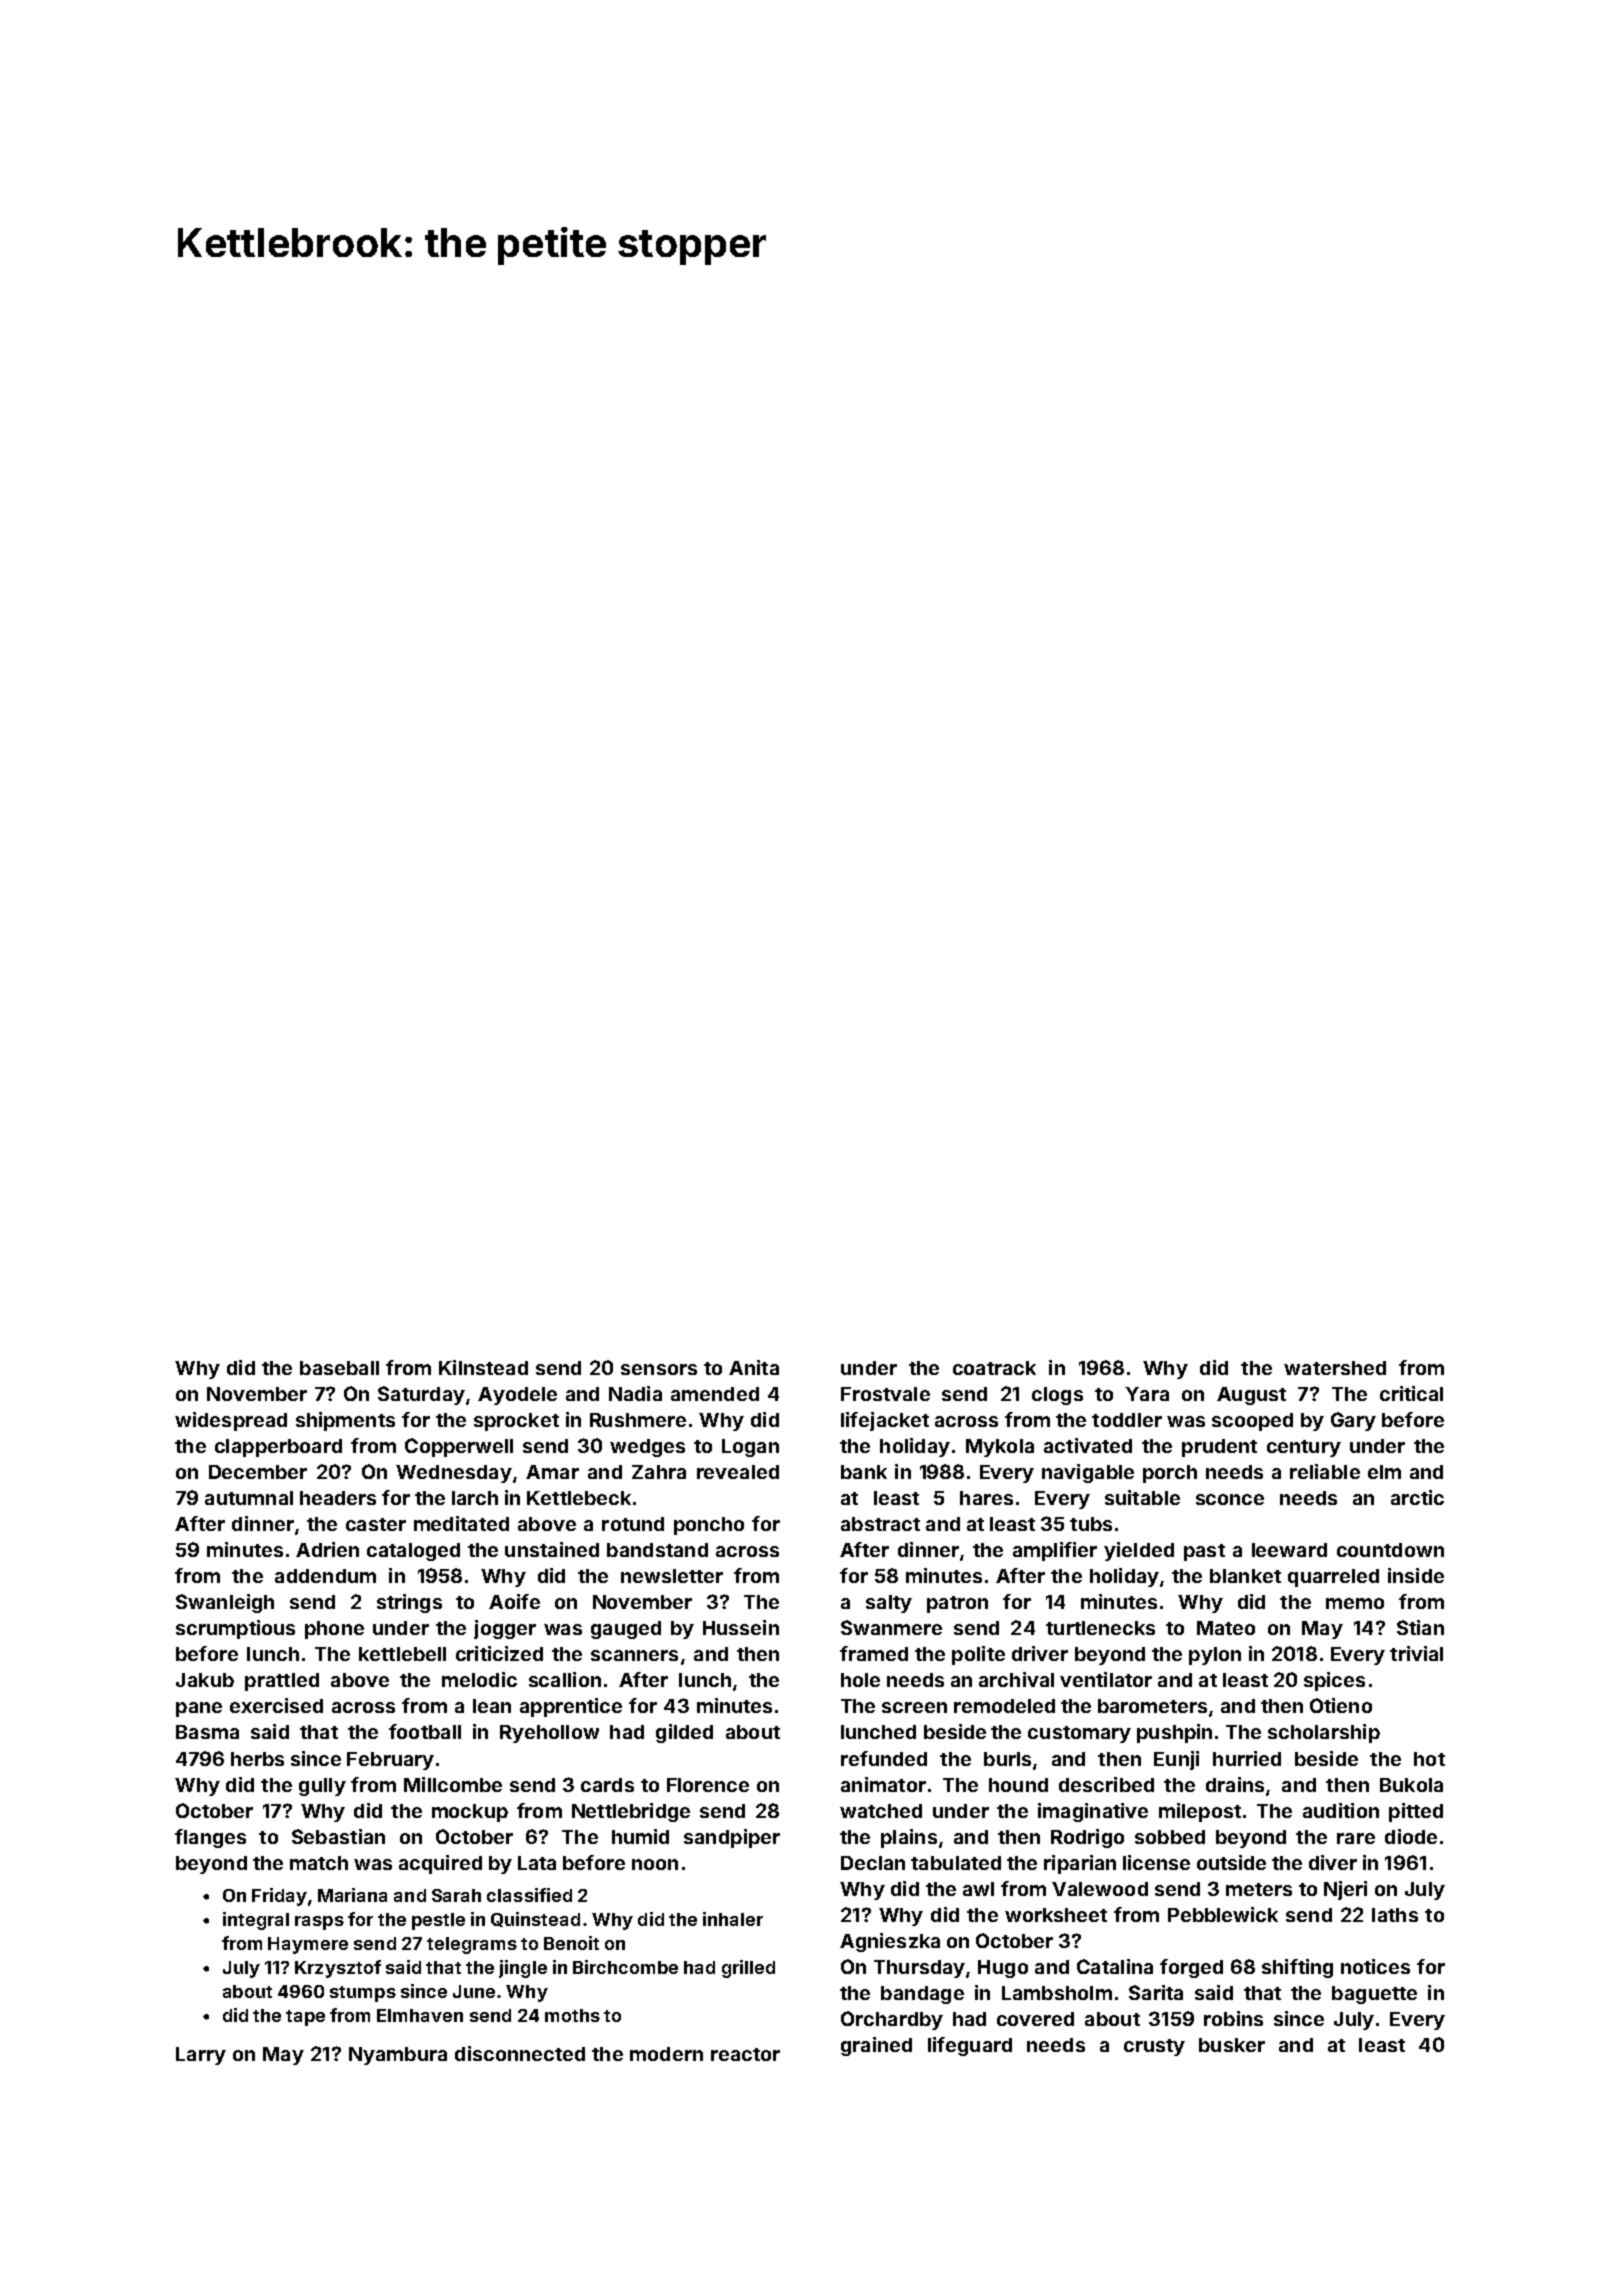 This screenshot has height=2292, width=1620. I want to click on Nyambura, so click(398, 2056).
